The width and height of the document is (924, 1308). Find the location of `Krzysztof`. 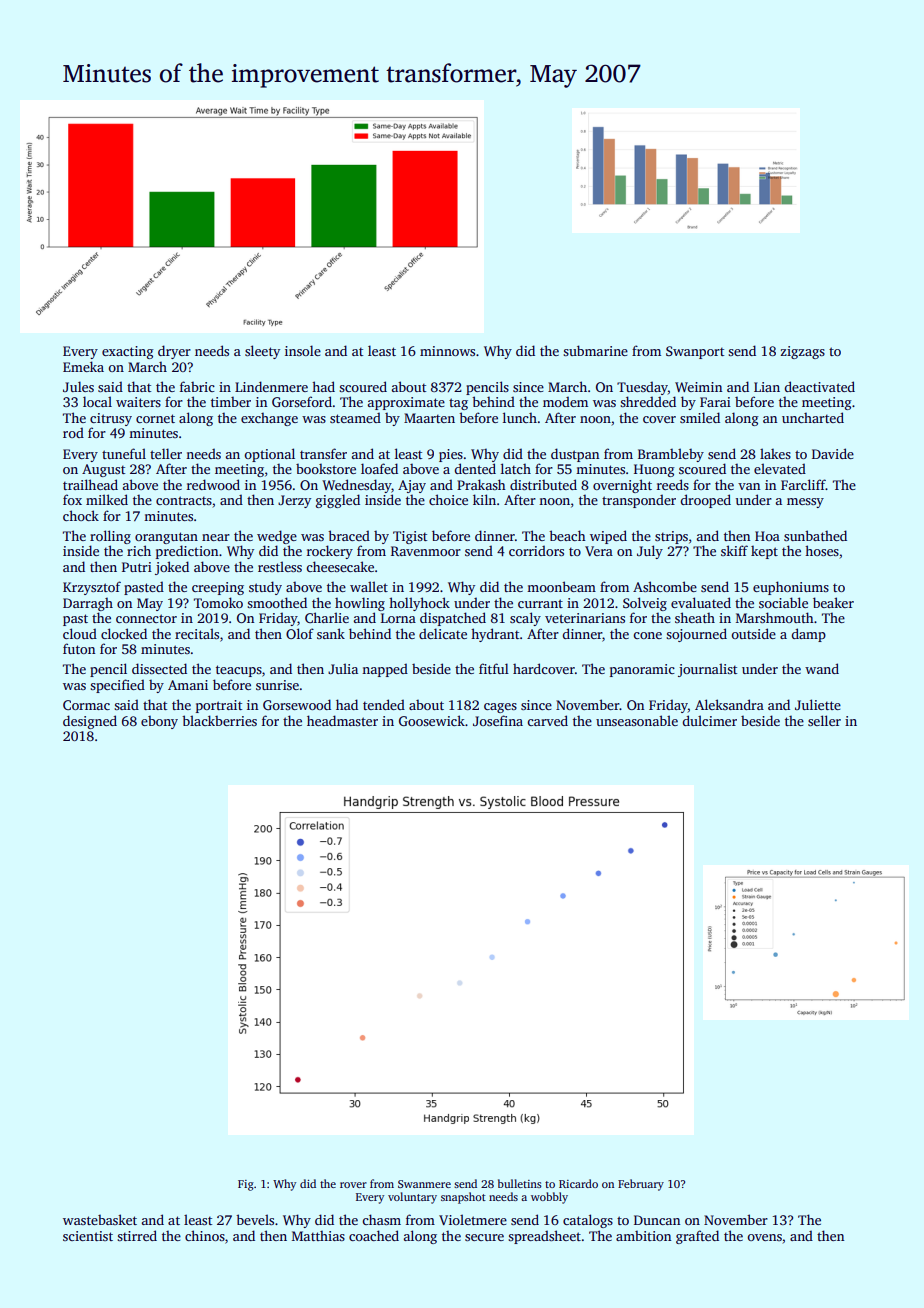

Krzysztof is located at coordinates (92, 588).
